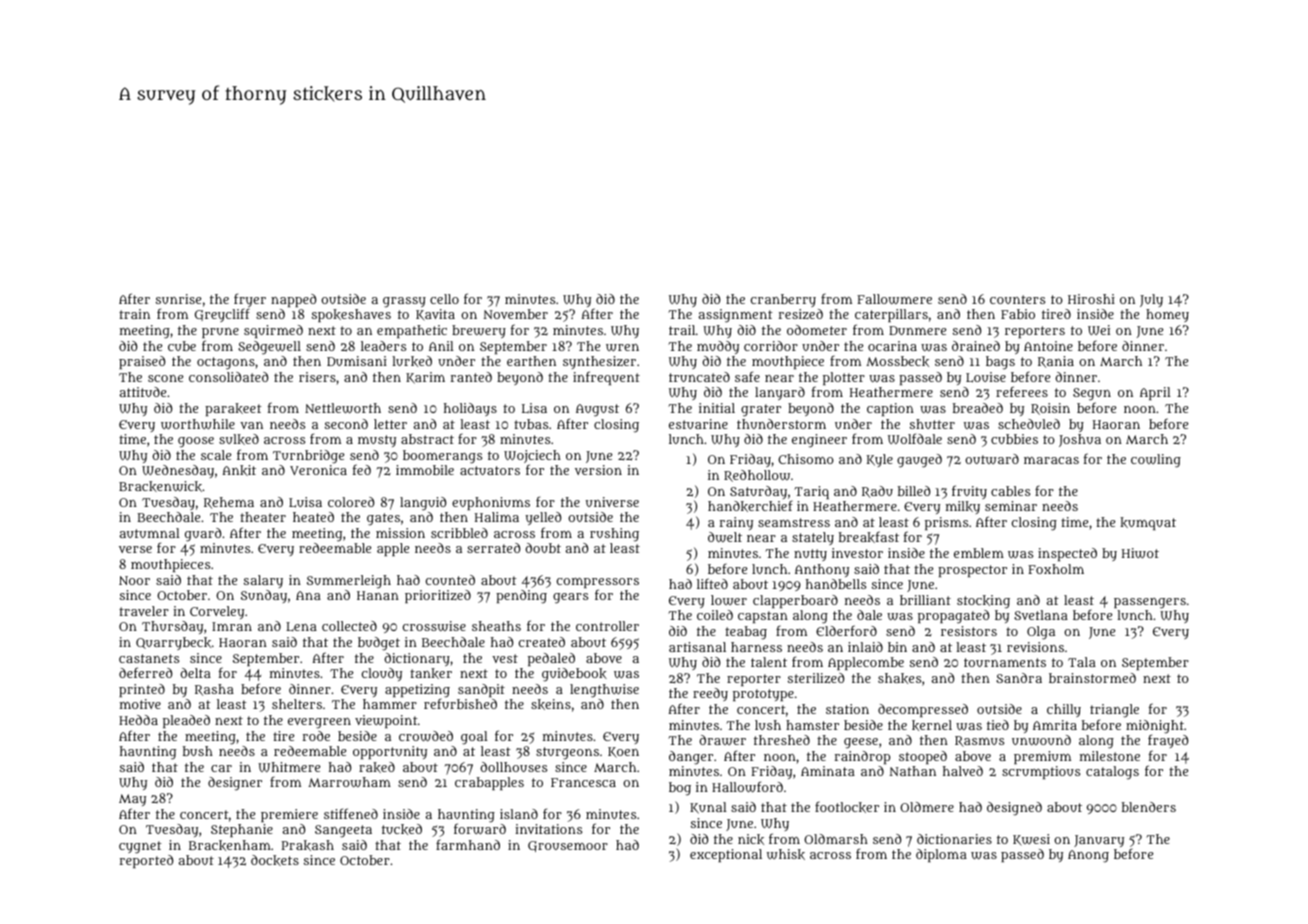 This image has height=924, width=1308. Describe the element at coordinates (763, 695) in the image. I see `prototype` at that location.
